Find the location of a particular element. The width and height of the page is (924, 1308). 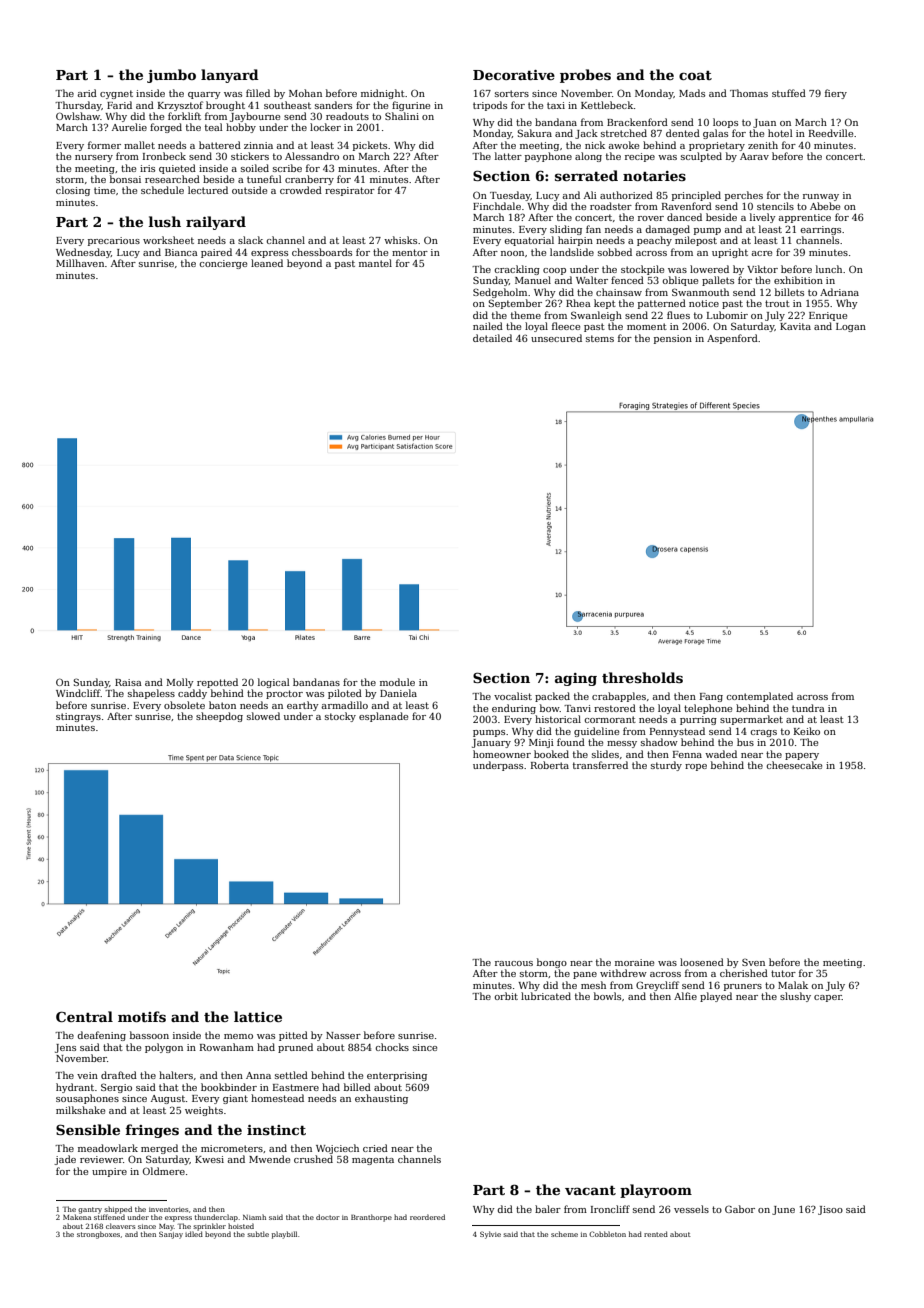

crabapples is located at coordinates (619, 697).
